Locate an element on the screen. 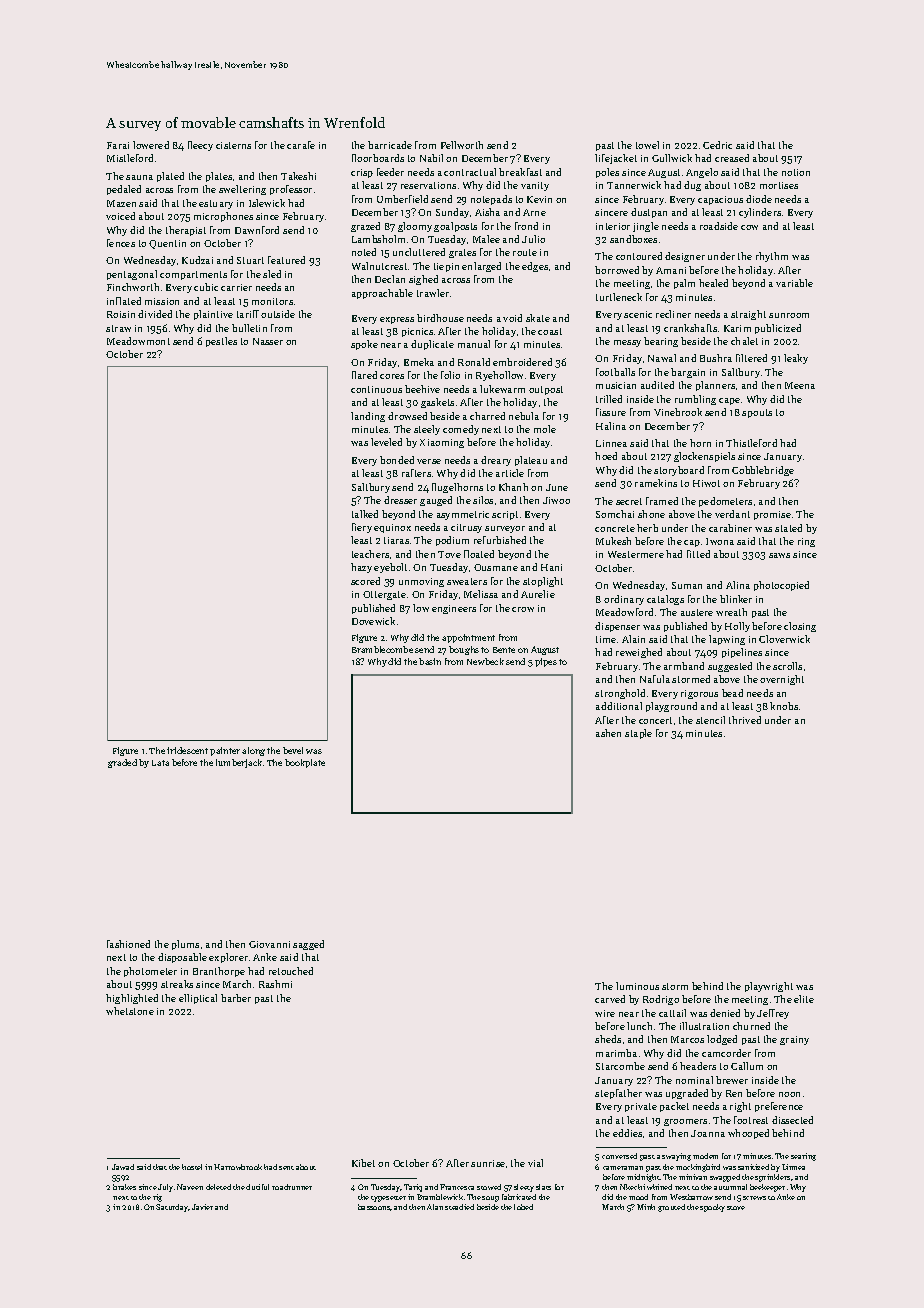 This screenshot has width=924, height=1308. July is located at coordinates (165, 1188).
